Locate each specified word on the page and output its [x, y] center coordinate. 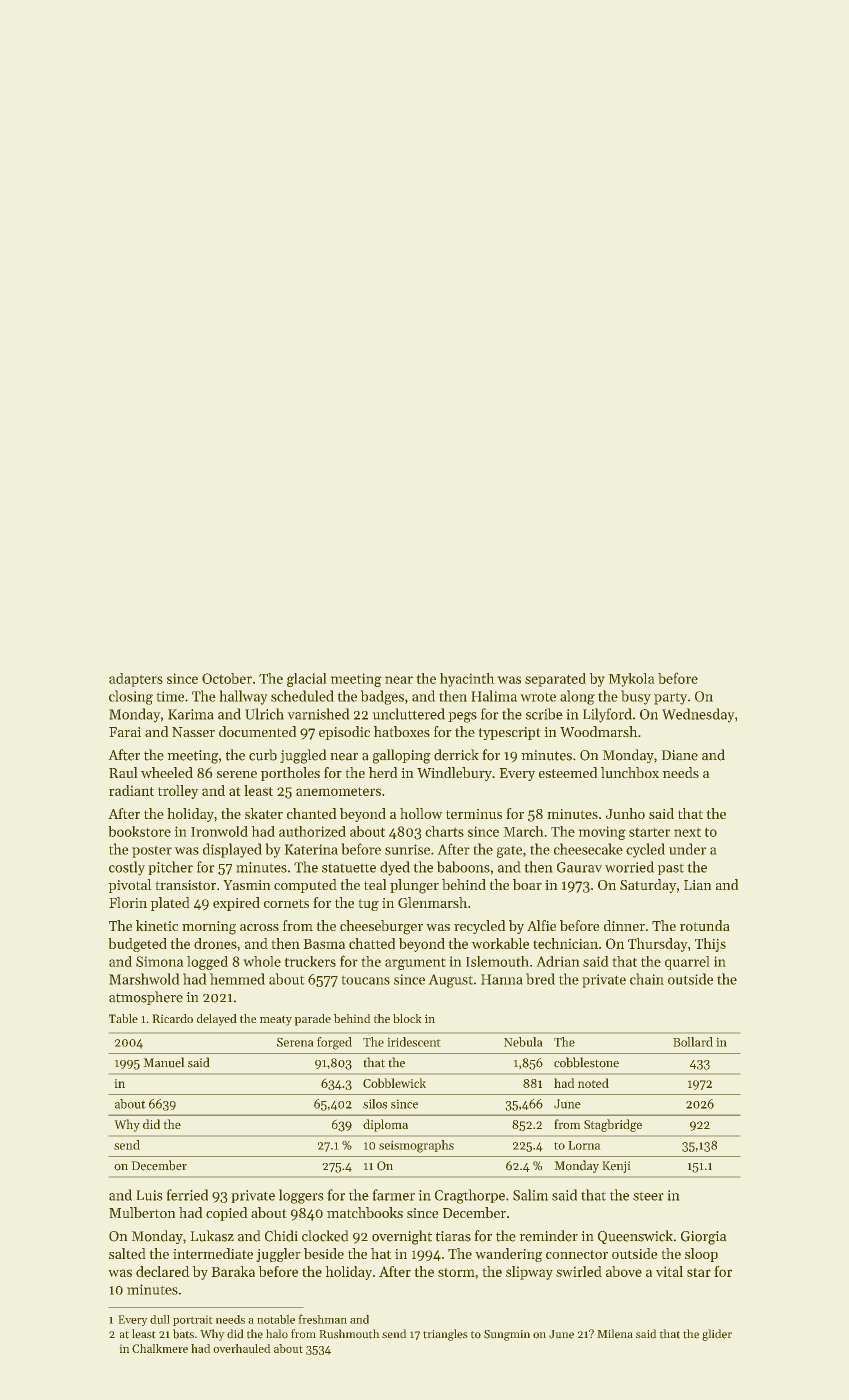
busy [636, 697]
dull [160, 1319]
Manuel [164, 1062]
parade [313, 1020]
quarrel [687, 963]
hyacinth [467, 680]
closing [131, 697]
